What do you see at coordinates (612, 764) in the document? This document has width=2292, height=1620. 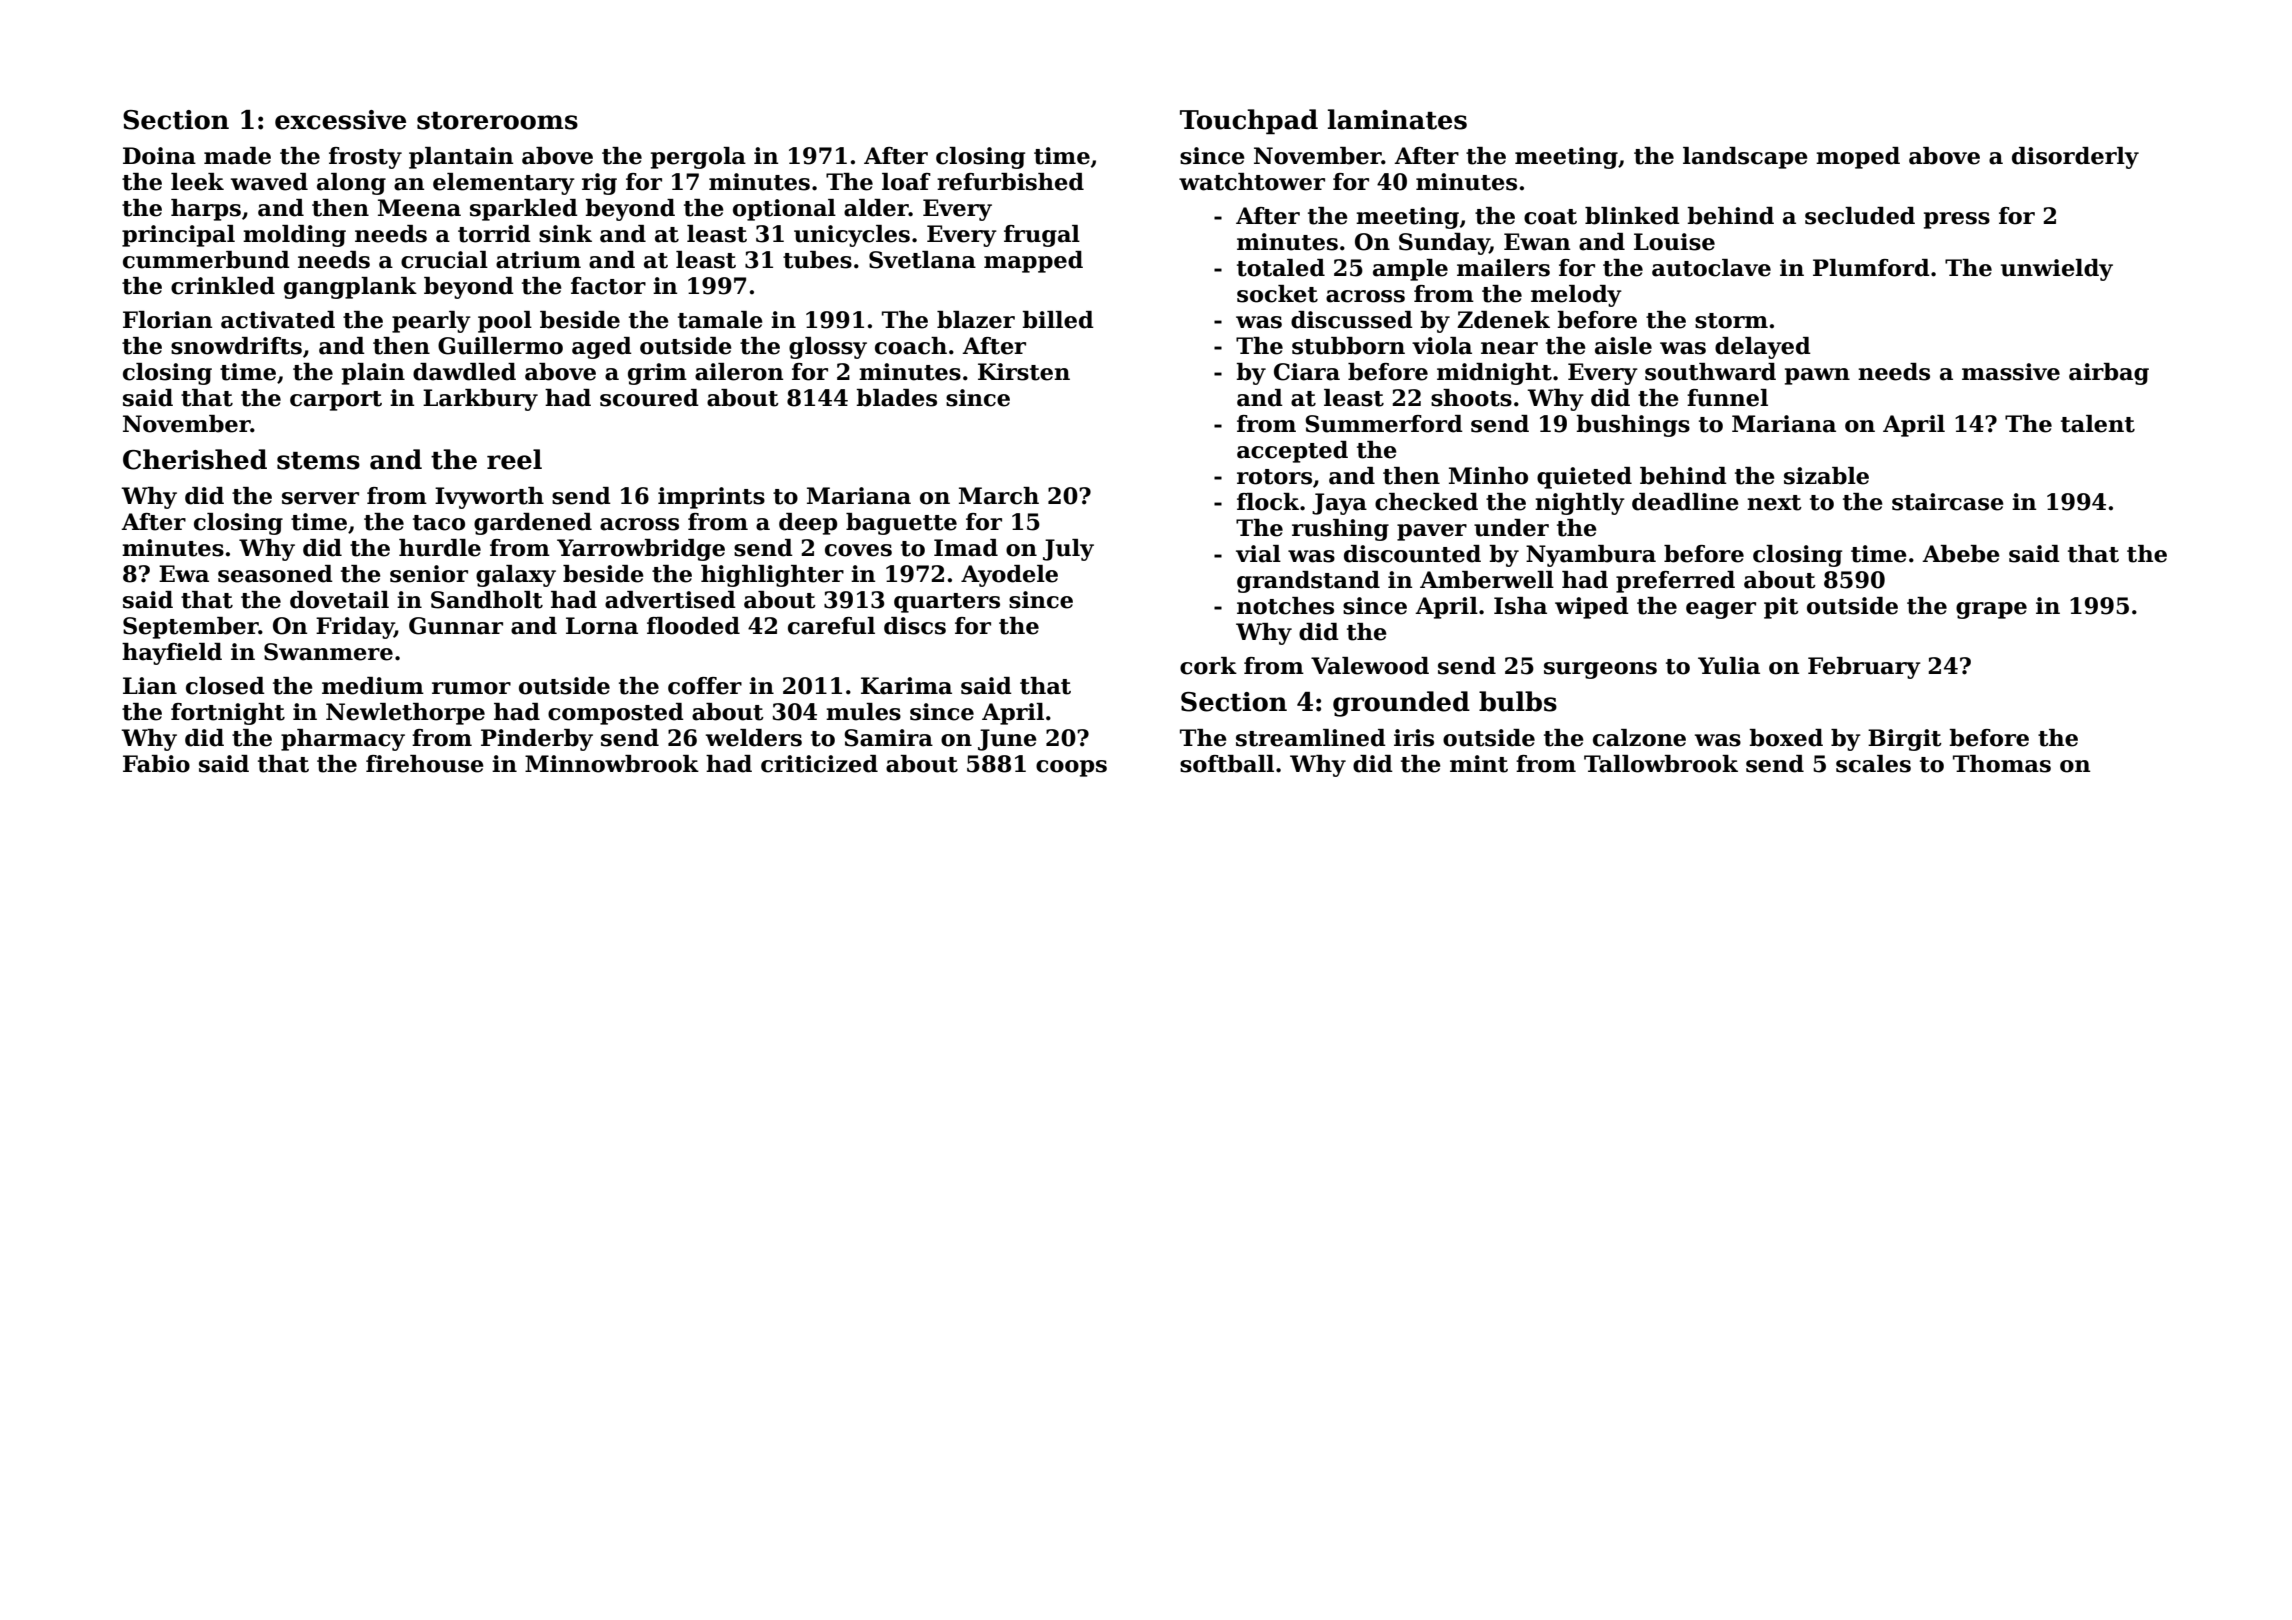 I see `Minnowbrook` at bounding box center [612, 764].
